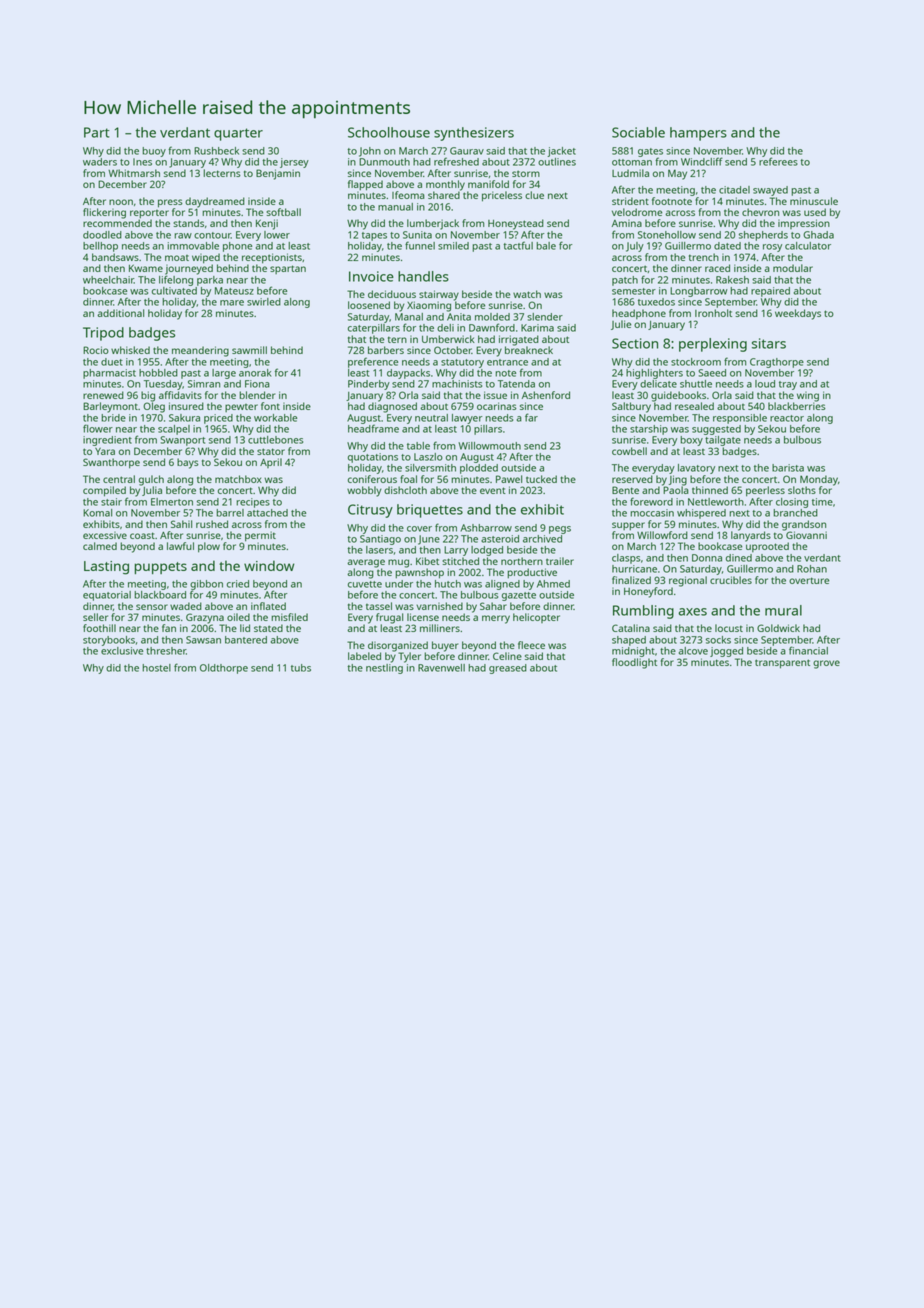 This document has width=924, height=1308. What do you see at coordinates (366, 563) in the document?
I see `average` at bounding box center [366, 563].
